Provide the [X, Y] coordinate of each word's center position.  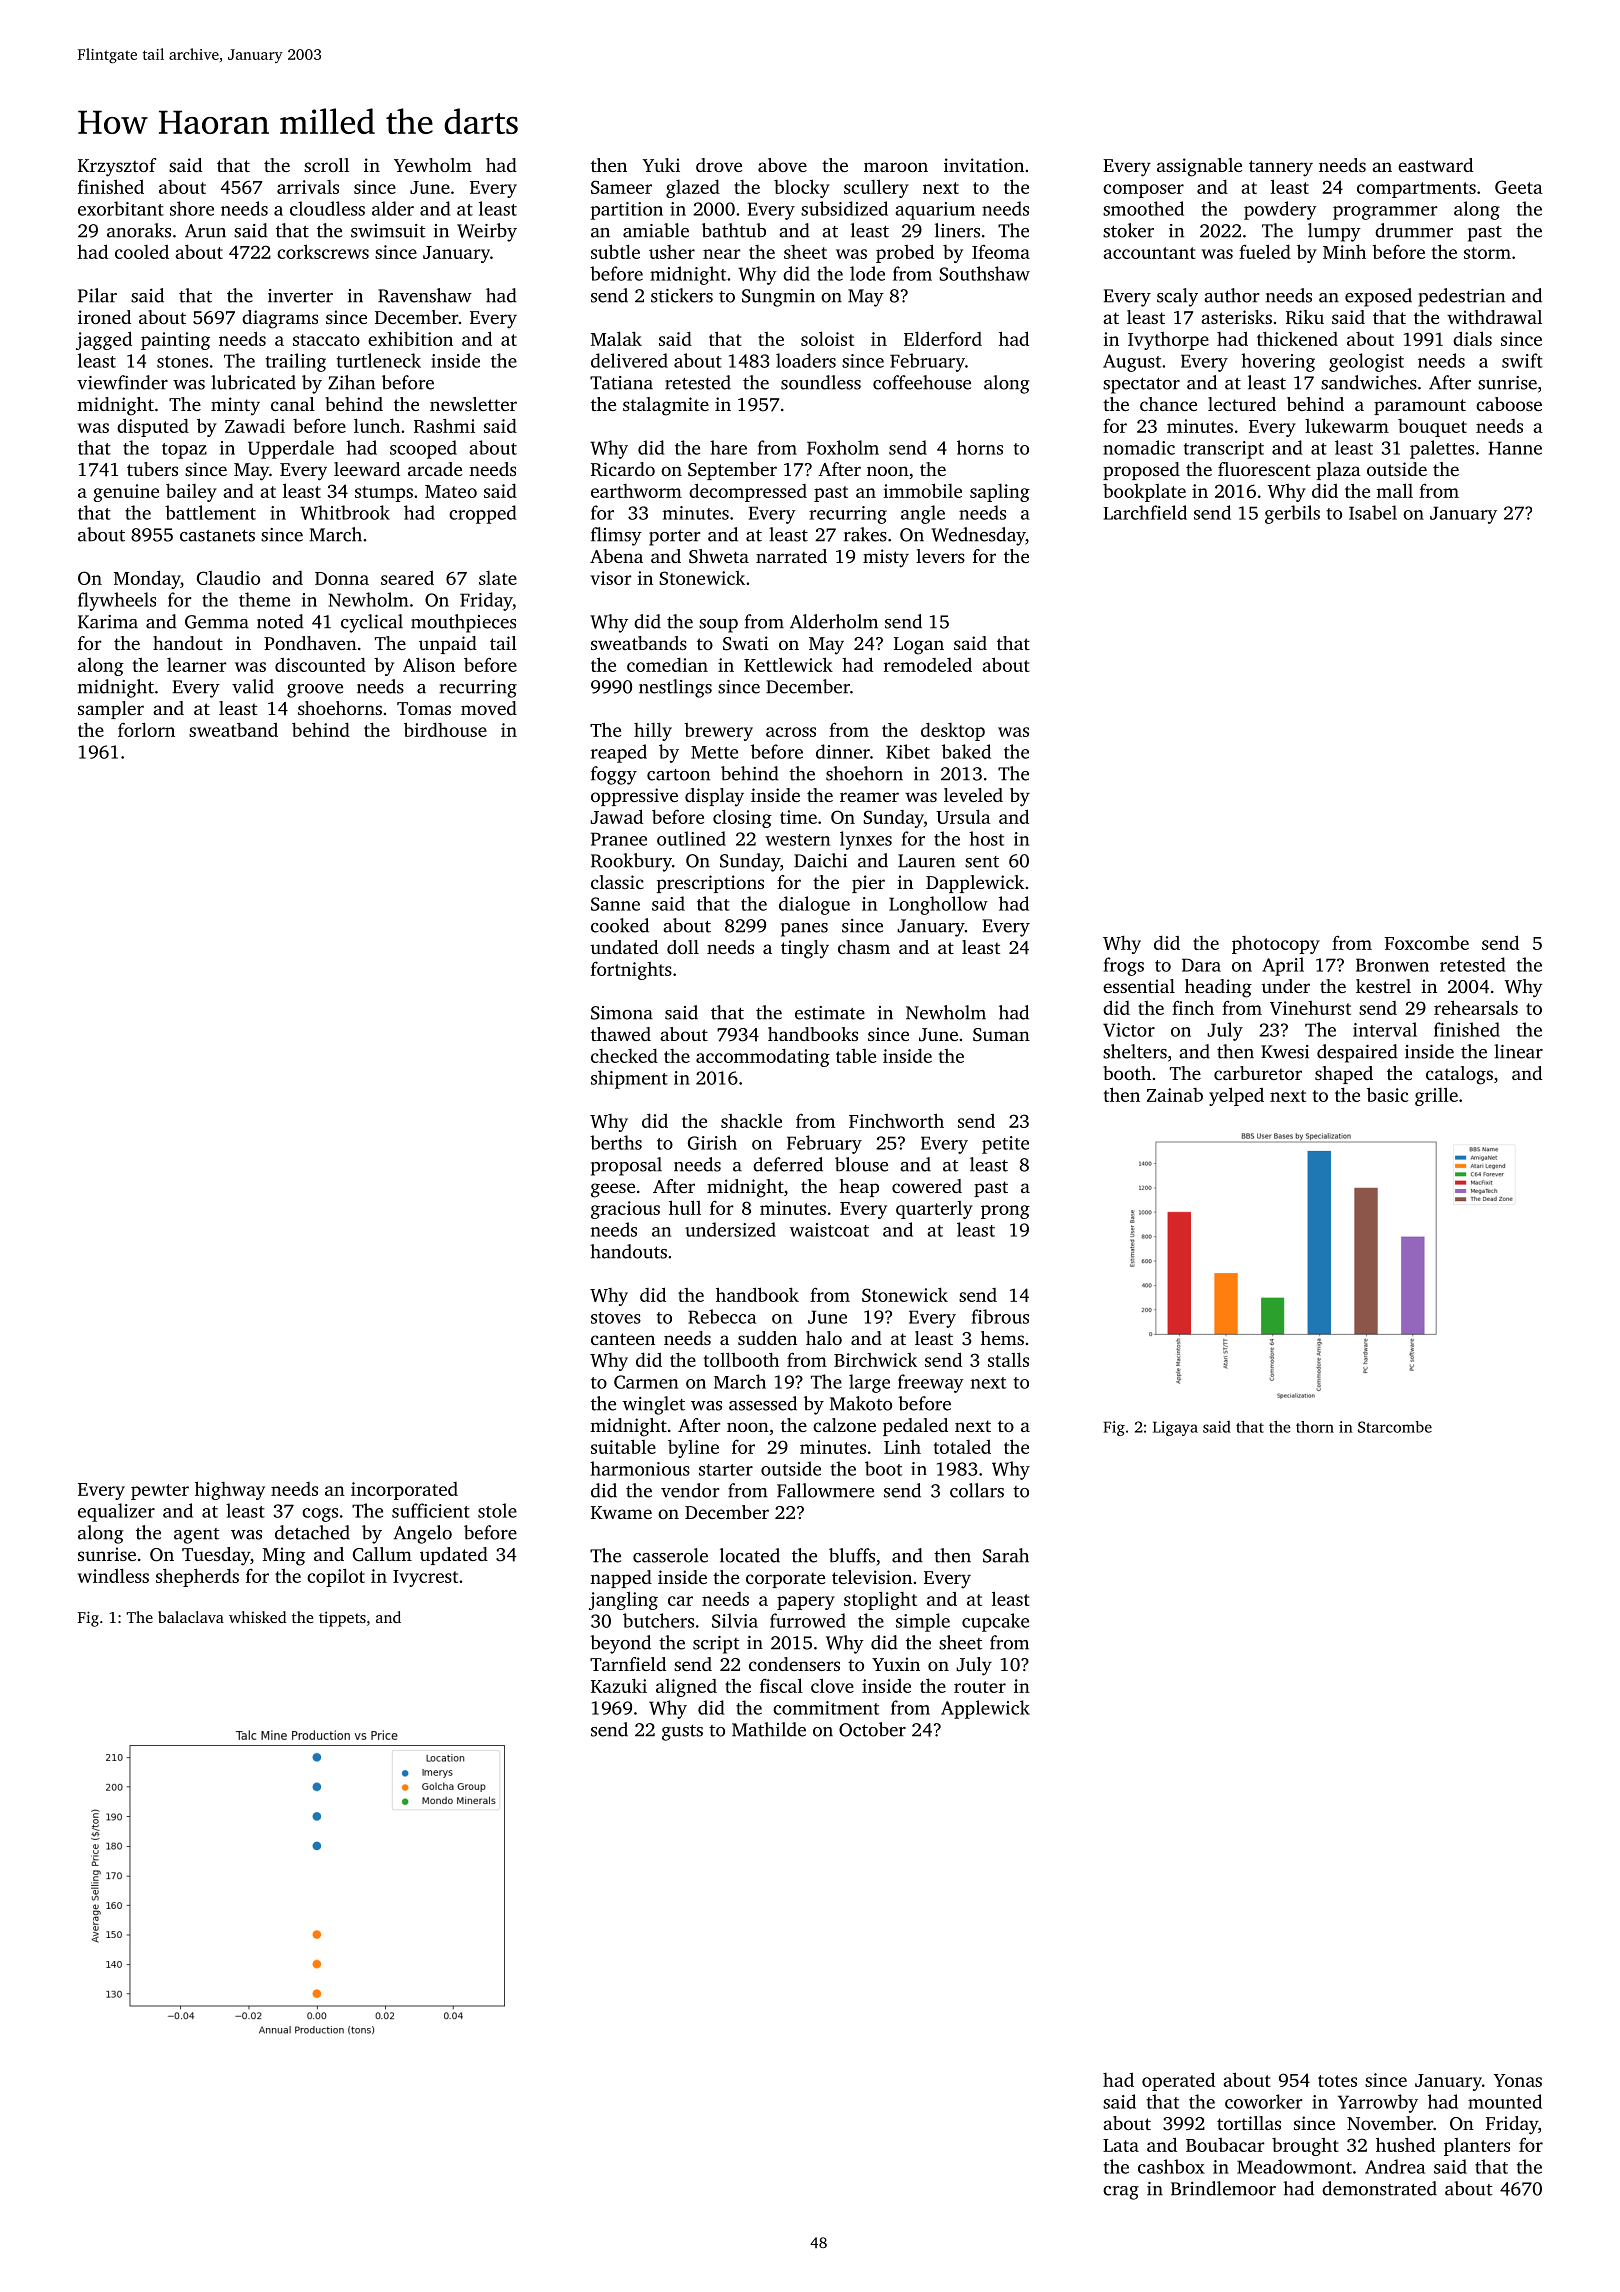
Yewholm [433, 165]
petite [1005, 1145]
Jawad [616, 816]
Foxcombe [1427, 942]
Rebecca [722, 1316]
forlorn [146, 729]
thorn [1315, 1427]
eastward [1435, 165]
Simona [622, 1013]
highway [230, 1490]
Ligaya [1175, 1428]
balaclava [191, 1617]
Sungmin [778, 298]
